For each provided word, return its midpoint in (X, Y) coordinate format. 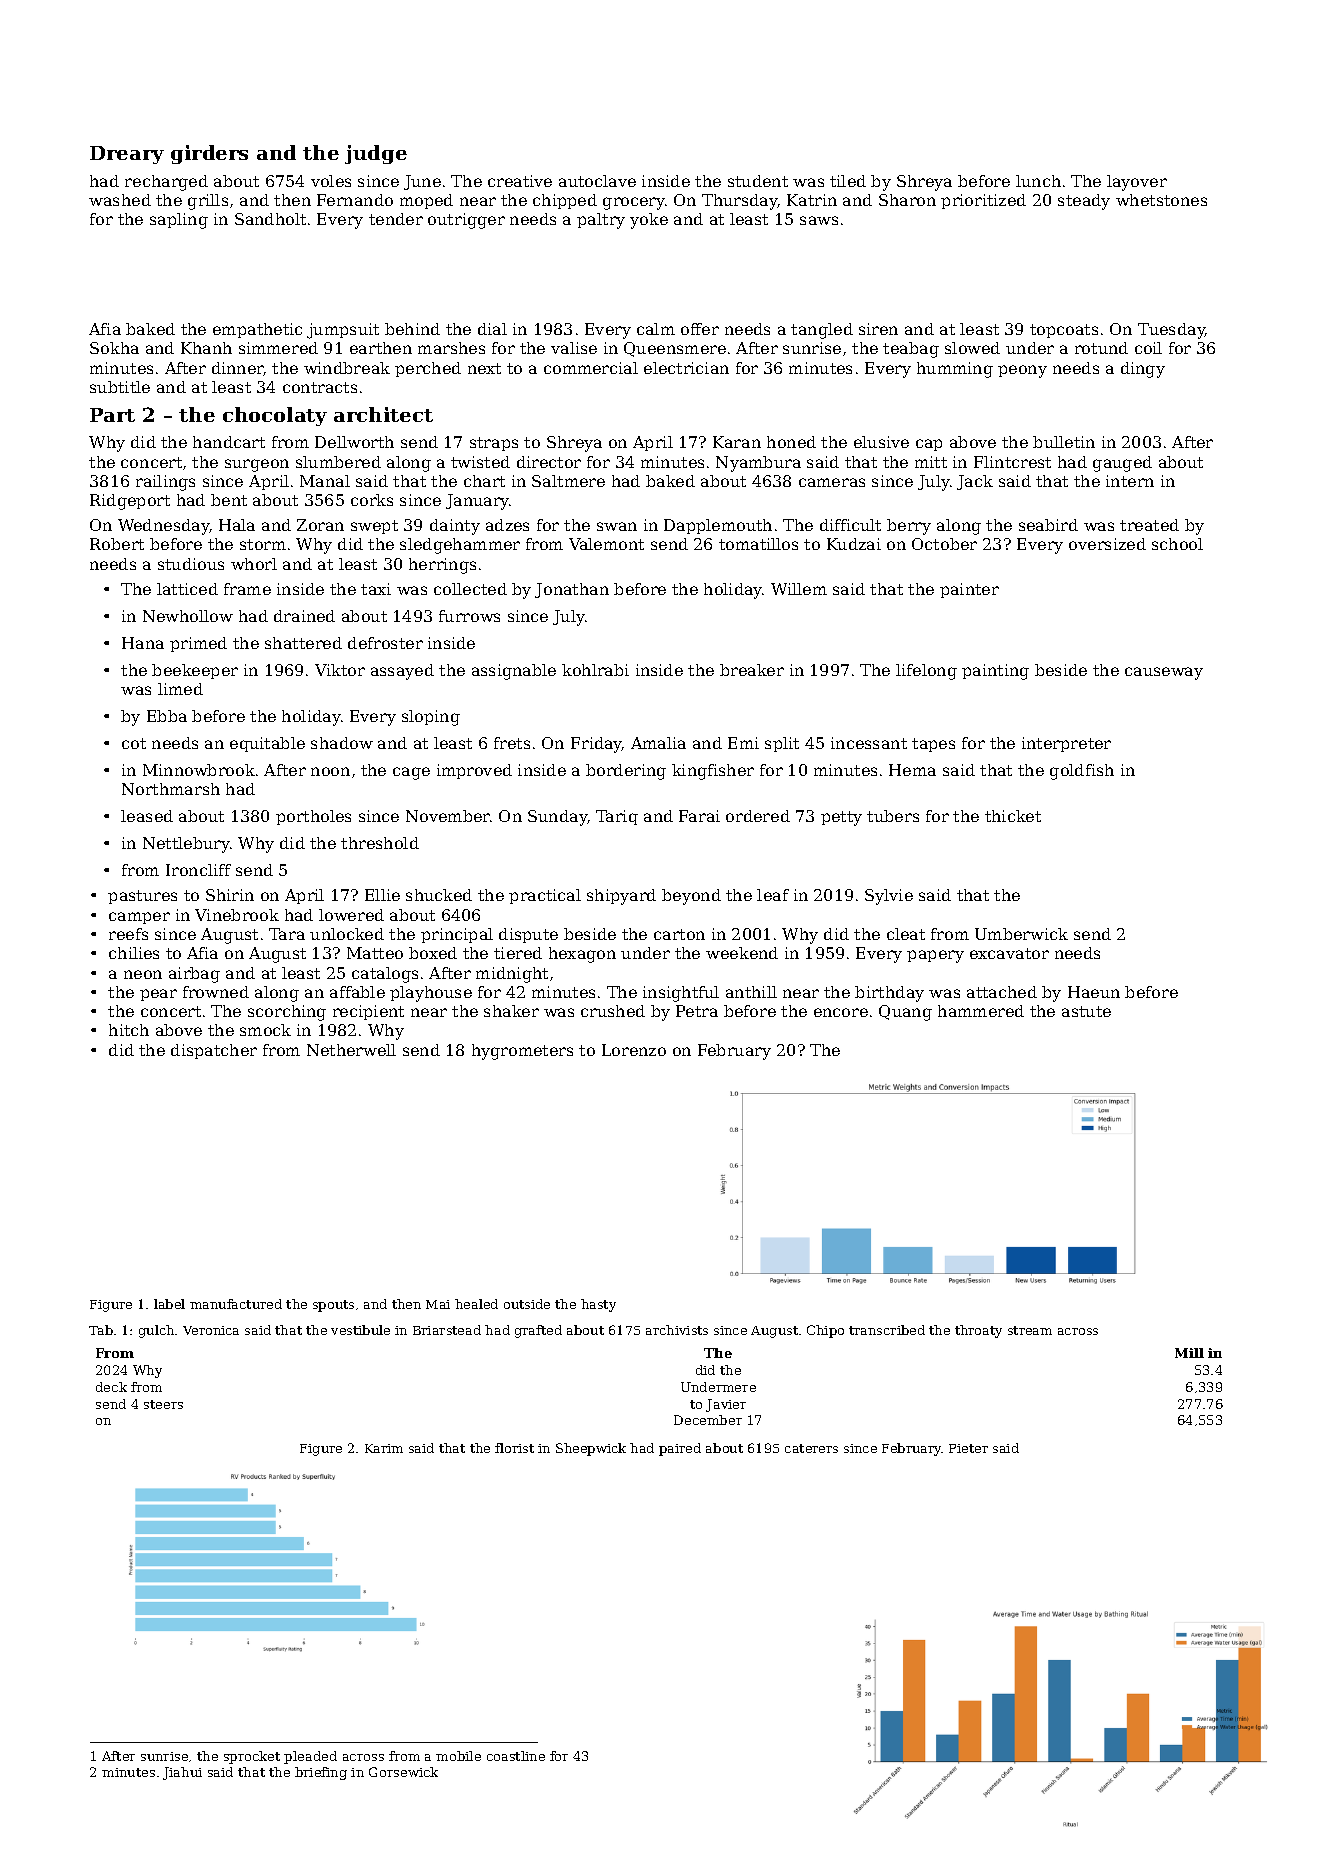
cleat (906, 934)
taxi (376, 589)
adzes (507, 525)
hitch (129, 1030)
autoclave (597, 181)
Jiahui (182, 1773)
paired (680, 1449)
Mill (1189, 1353)
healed (476, 1304)
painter (969, 590)
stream (1030, 1330)
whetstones (1161, 200)
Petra (697, 1011)
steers (163, 1404)
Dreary (127, 155)
